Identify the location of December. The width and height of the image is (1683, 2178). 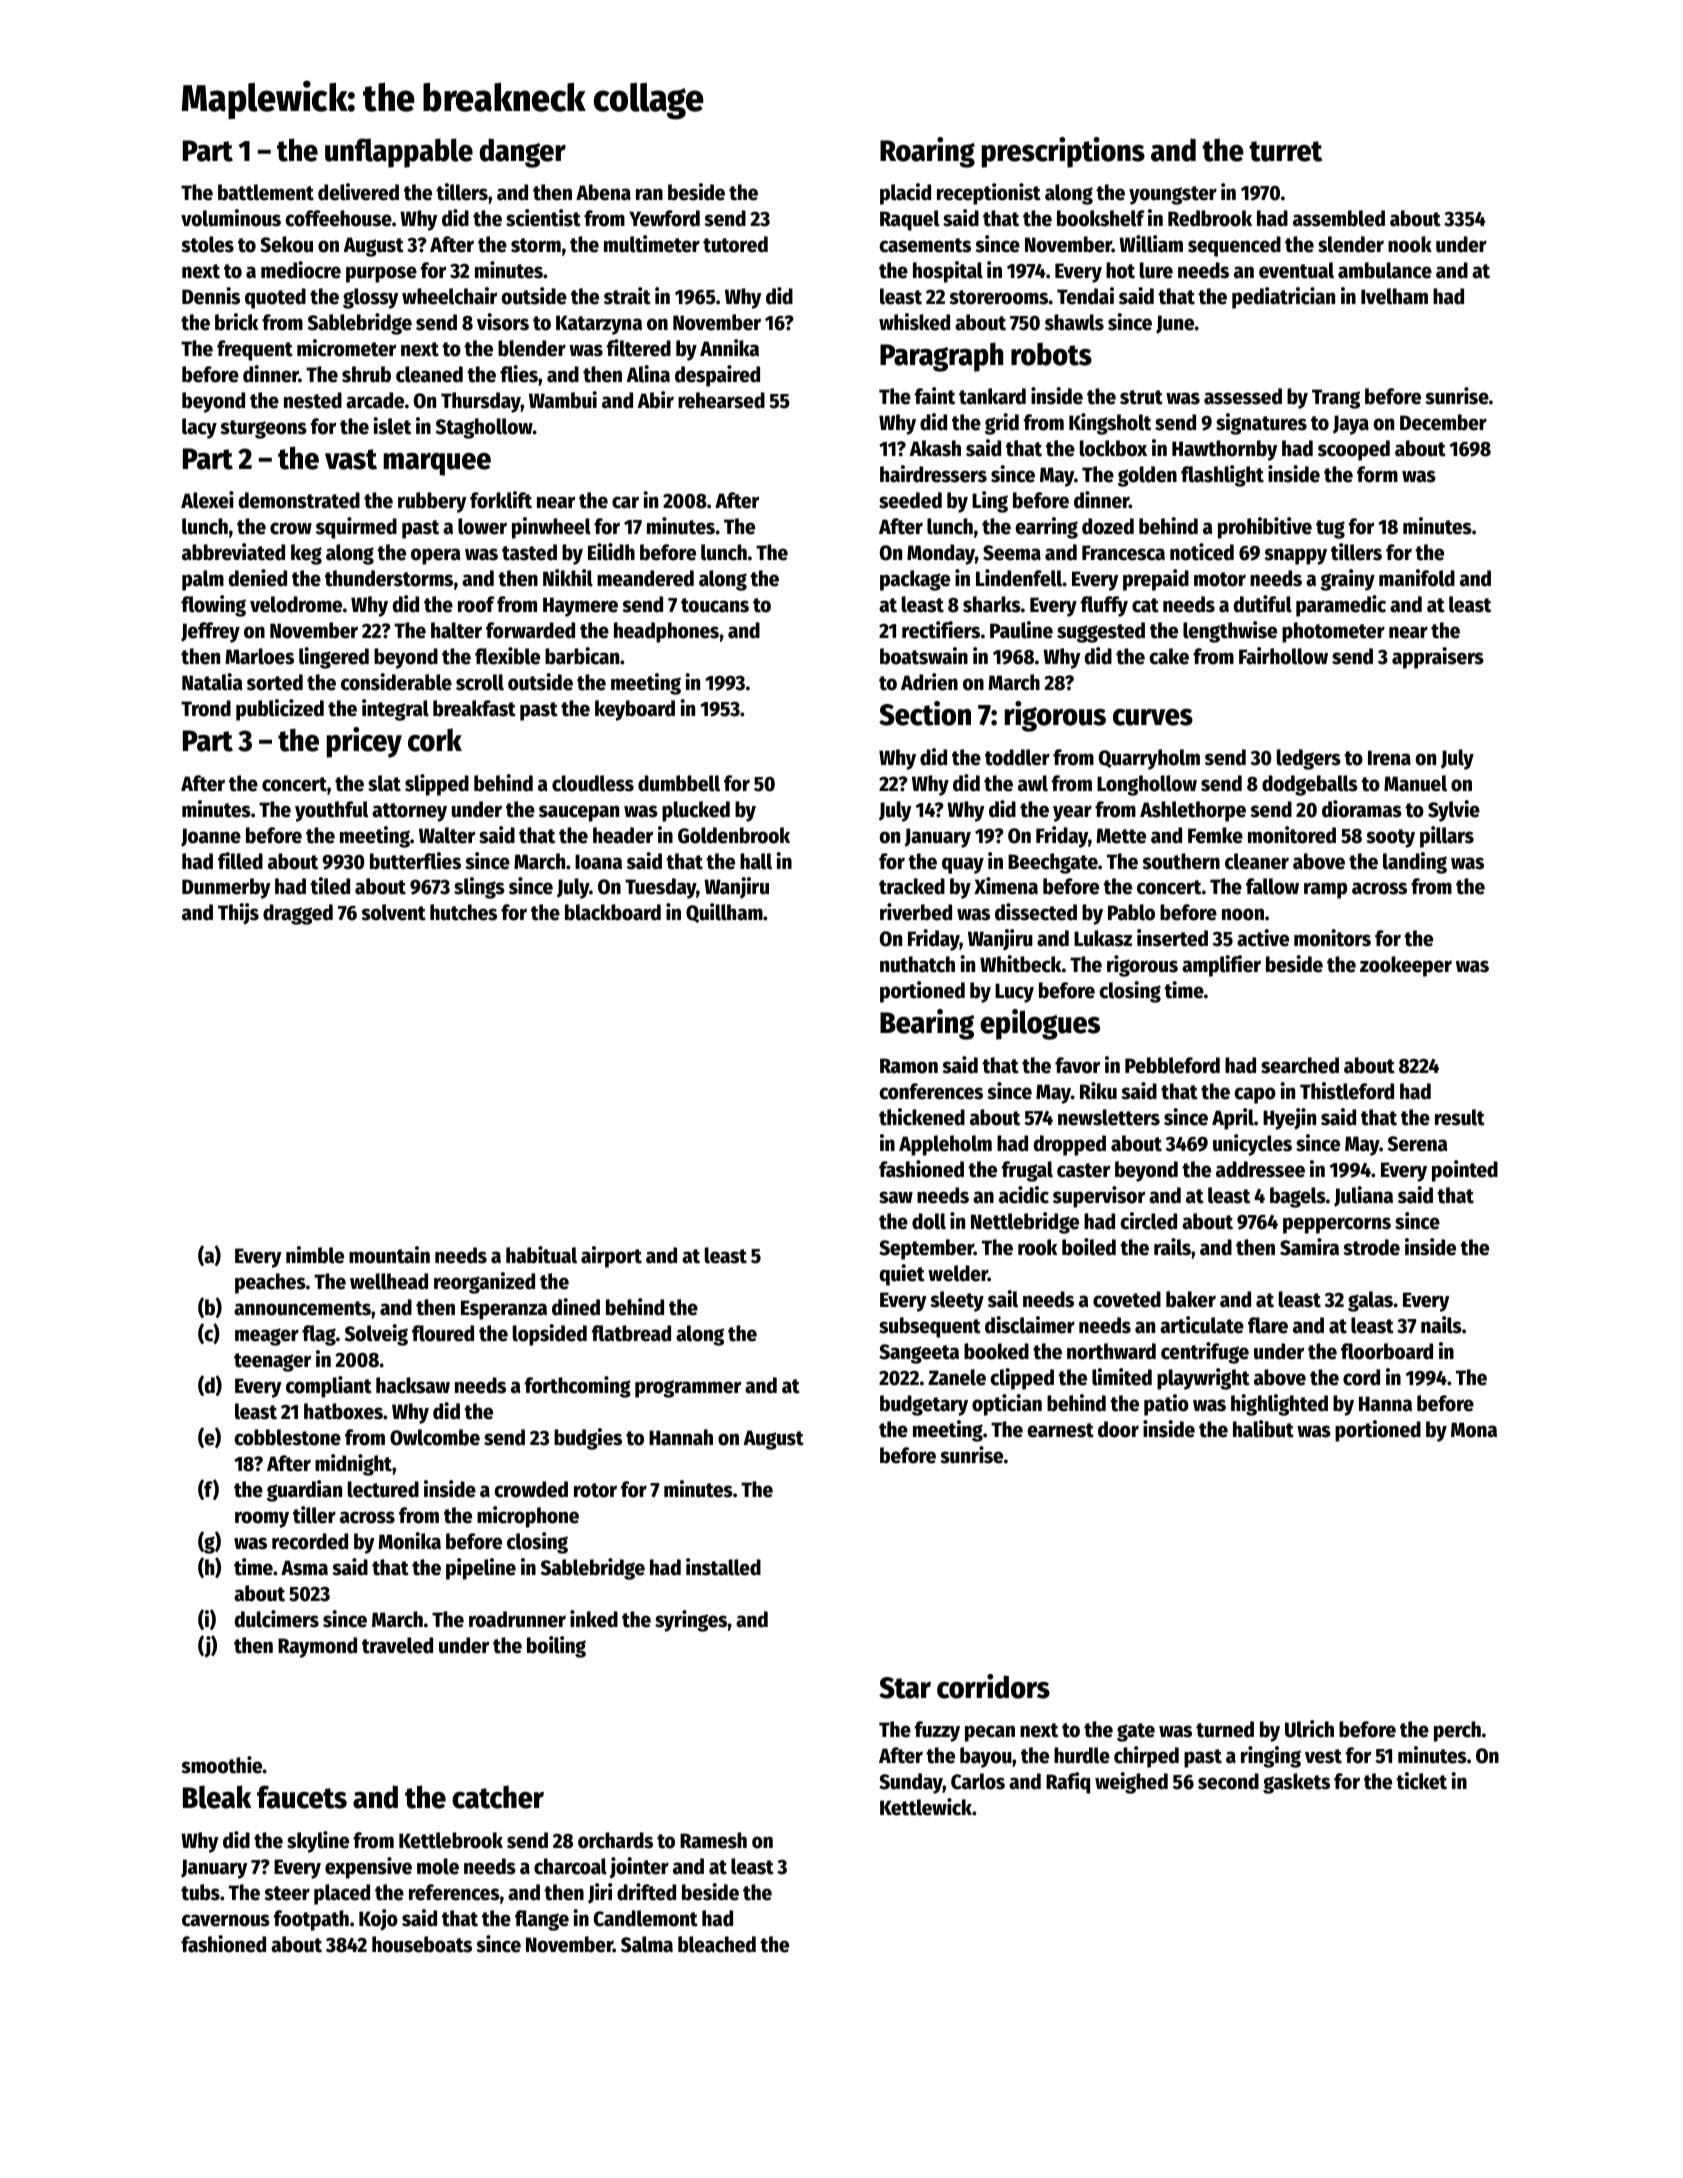
(1443, 422).
